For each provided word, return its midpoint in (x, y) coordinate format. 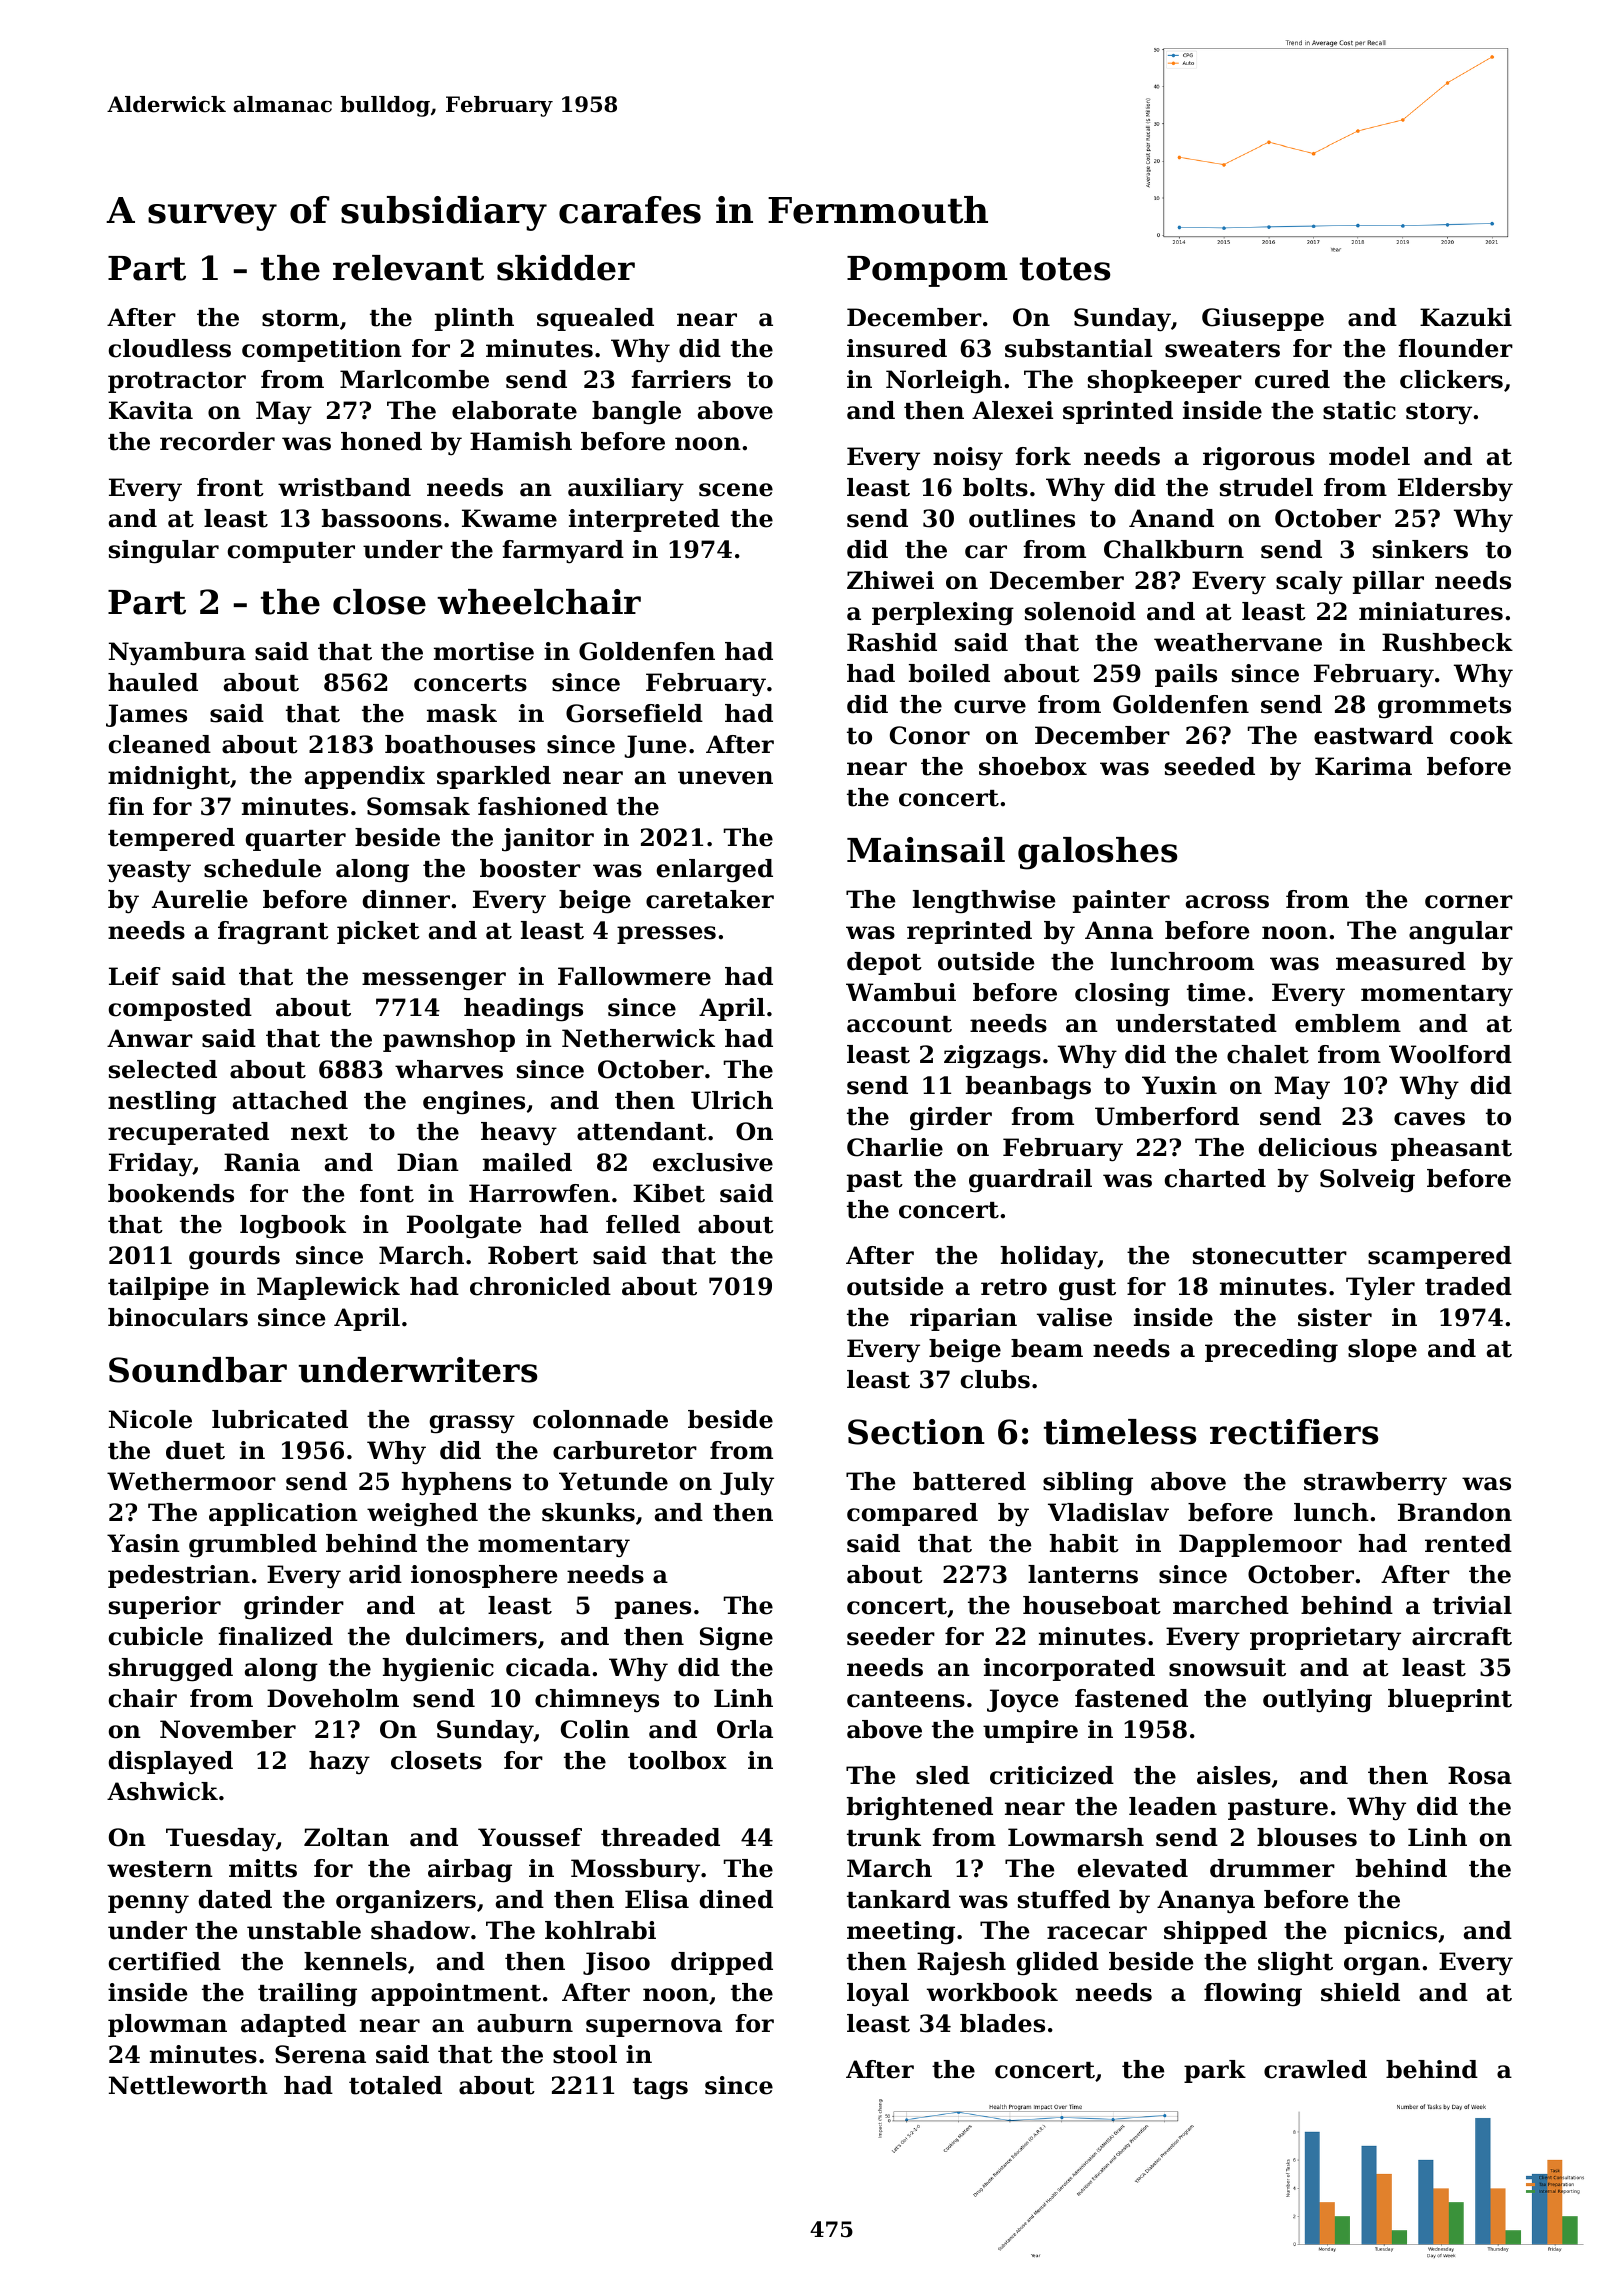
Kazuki (1466, 317)
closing (1122, 995)
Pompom (927, 271)
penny (148, 1904)
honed (381, 441)
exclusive (713, 1162)
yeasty (149, 872)
